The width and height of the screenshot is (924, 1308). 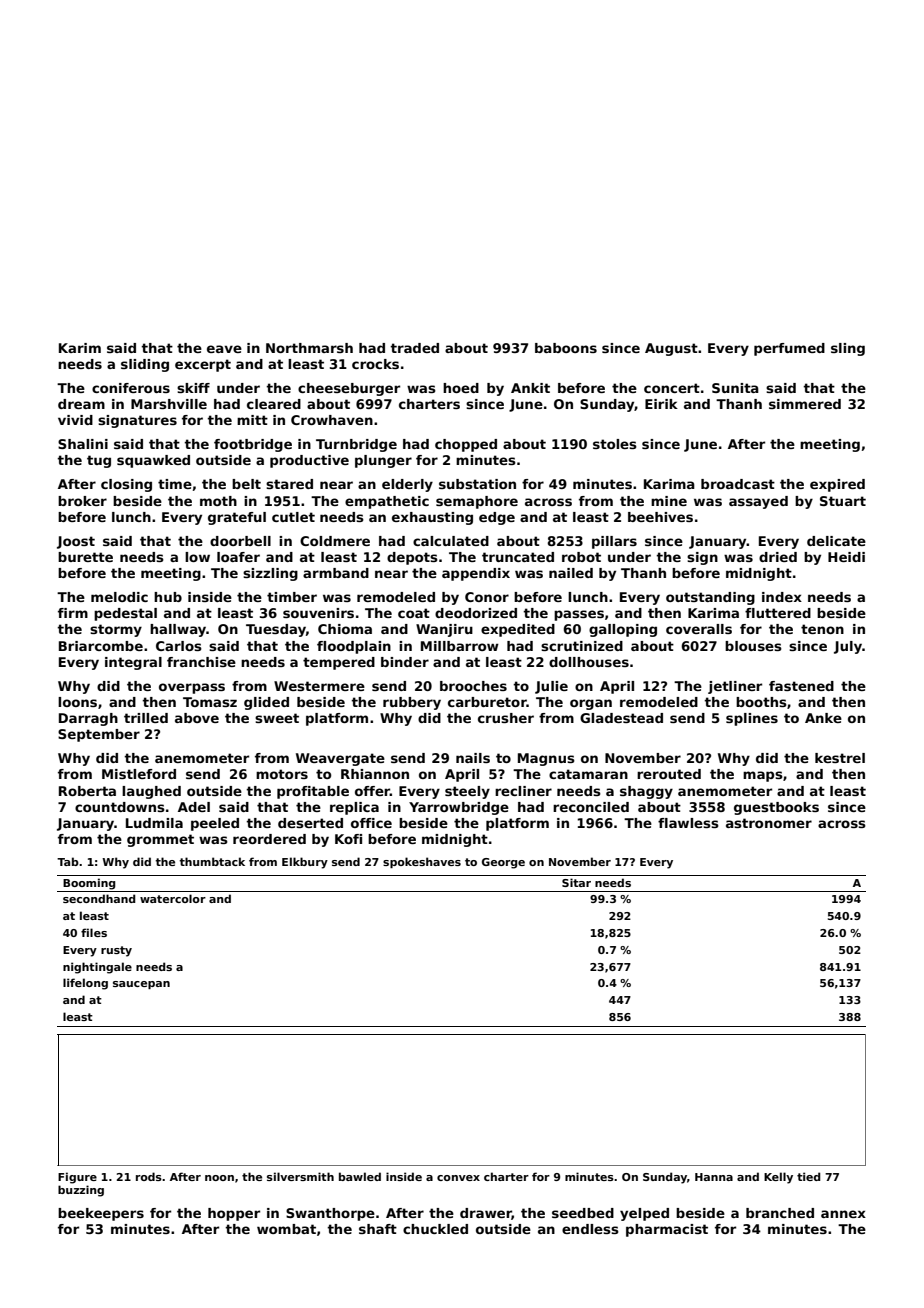 What do you see at coordinates (276, 630) in the screenshot?
I see `Tuesday` at bounding box center [276, 630].
